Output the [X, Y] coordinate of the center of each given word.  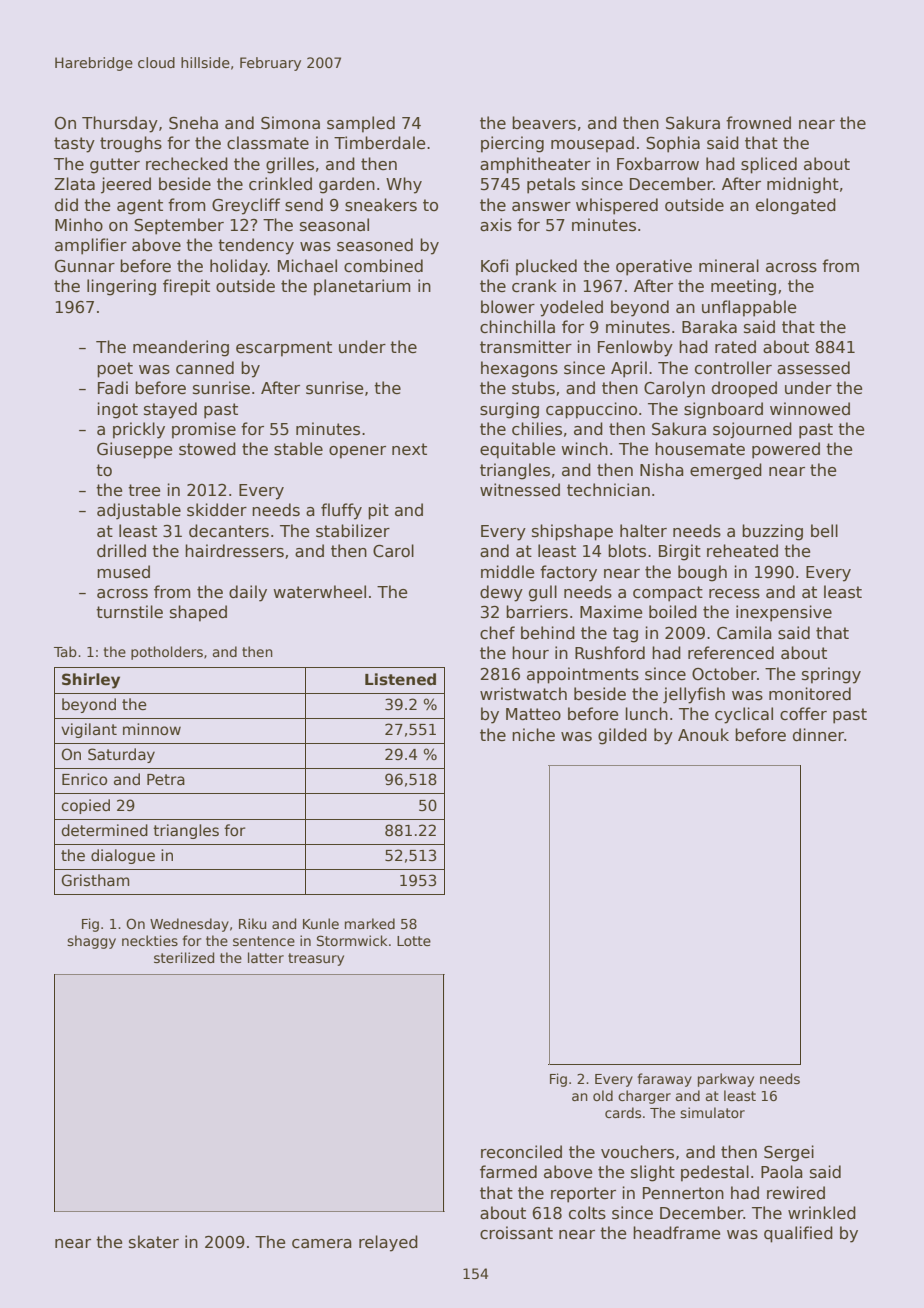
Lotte [414, 941]
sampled [361, 124]
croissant [516, 1233]
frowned [758, 123]
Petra [166, 779]
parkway [726, 1080]
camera [322, 1244]
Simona [290, 123]
